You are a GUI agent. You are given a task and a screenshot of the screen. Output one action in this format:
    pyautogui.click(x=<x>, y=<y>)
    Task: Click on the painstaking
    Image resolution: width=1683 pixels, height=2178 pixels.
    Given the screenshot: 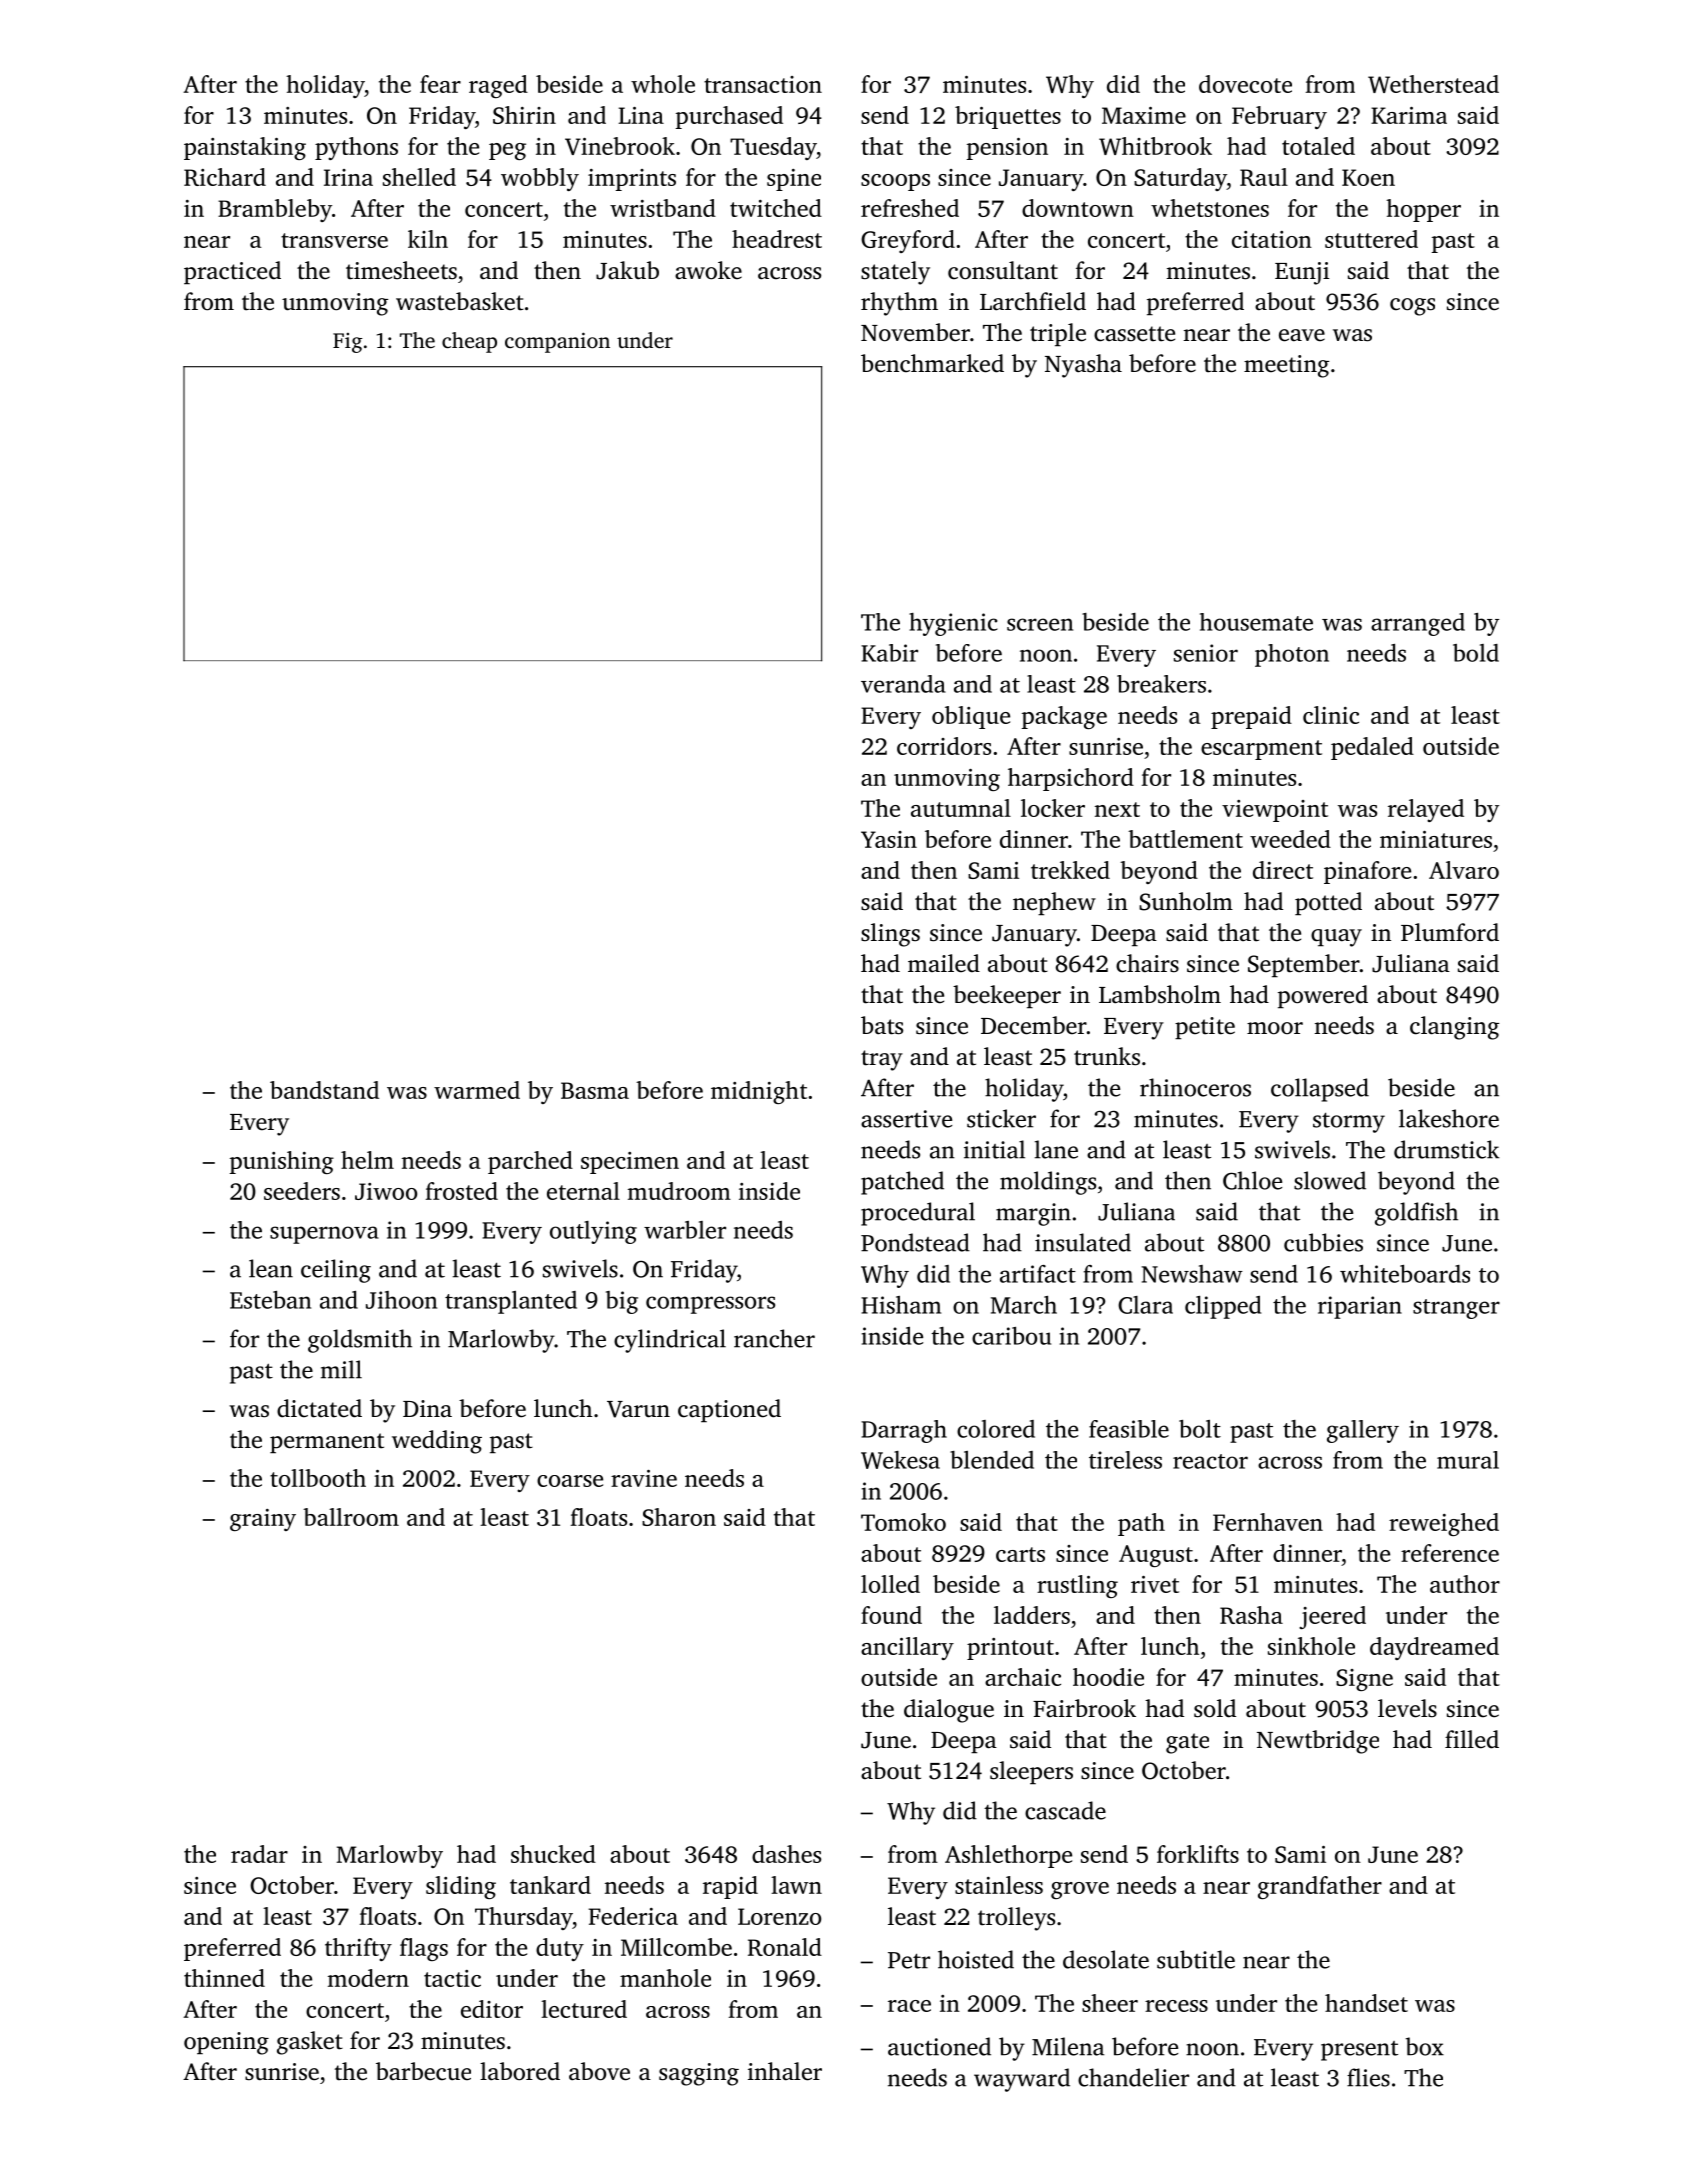 What is the action you would take?
    pyautogui.click(x=245, y=148)
